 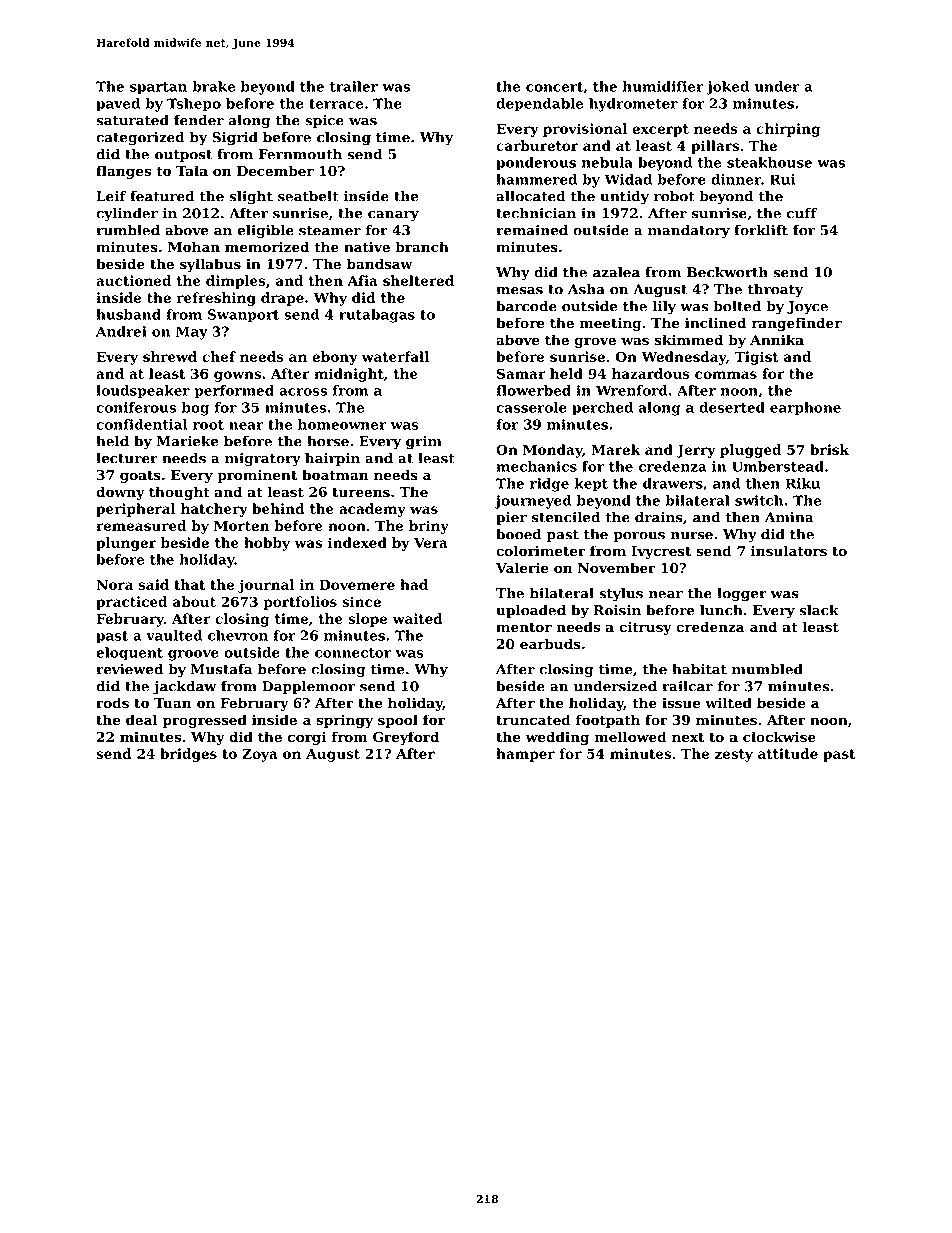 I want to click on concert, so click(x=554, y=87).
